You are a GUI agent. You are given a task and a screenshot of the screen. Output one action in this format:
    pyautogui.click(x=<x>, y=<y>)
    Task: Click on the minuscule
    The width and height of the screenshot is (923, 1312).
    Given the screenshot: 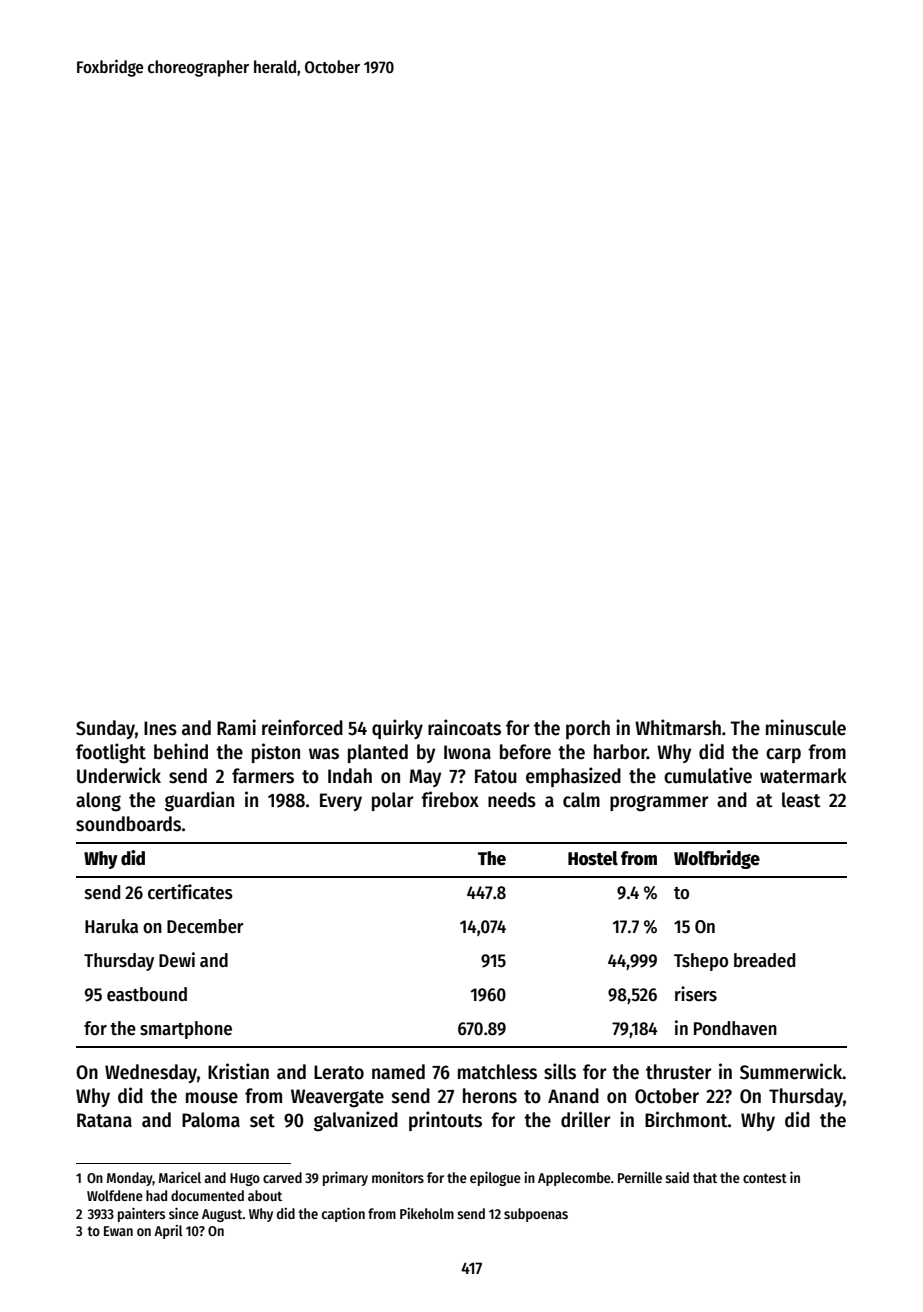 What is the action you would take?
    pyautogui.click(x=806, y=727)
